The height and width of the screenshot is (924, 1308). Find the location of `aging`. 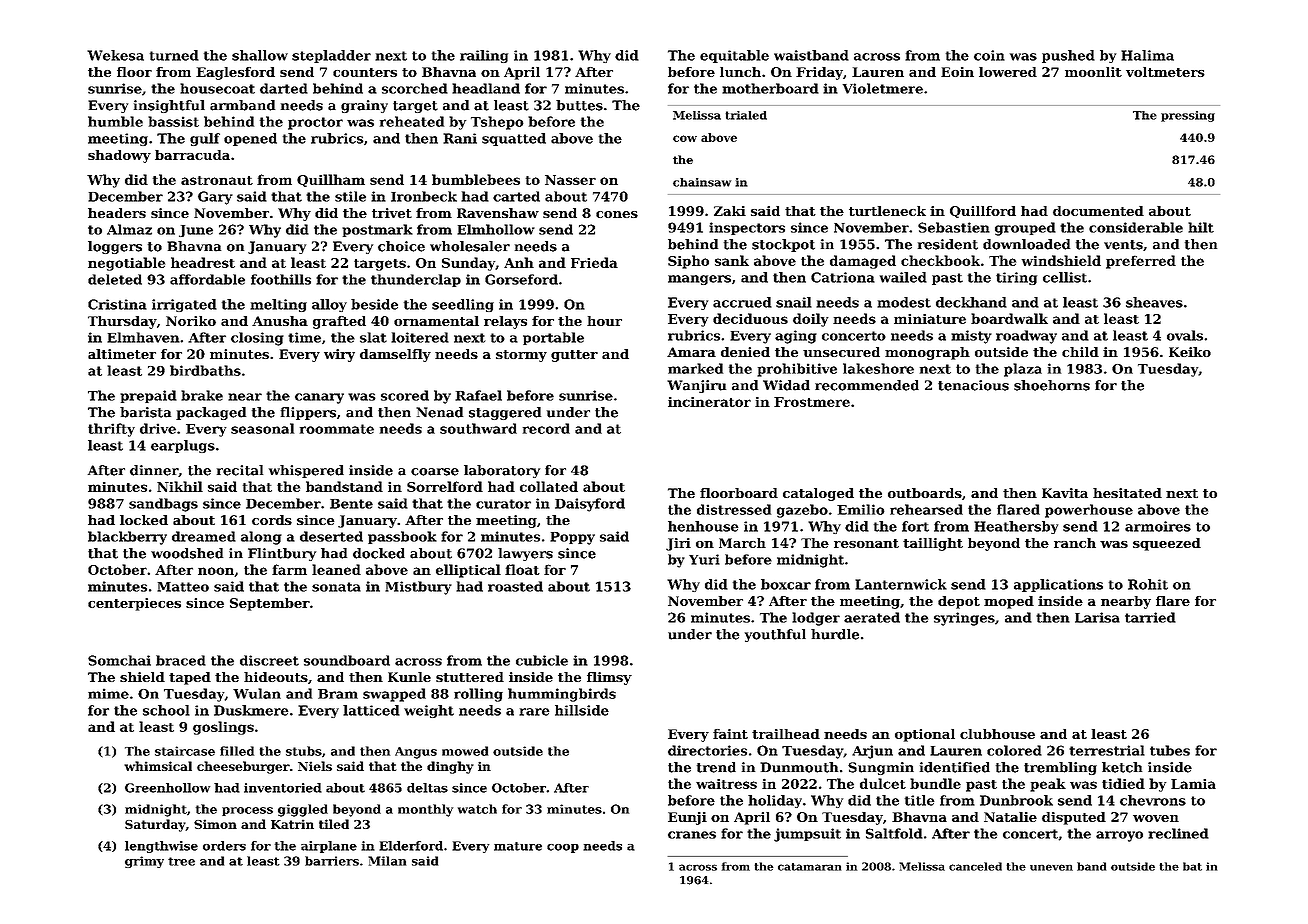

aging is located at coordinates (796, 337).
